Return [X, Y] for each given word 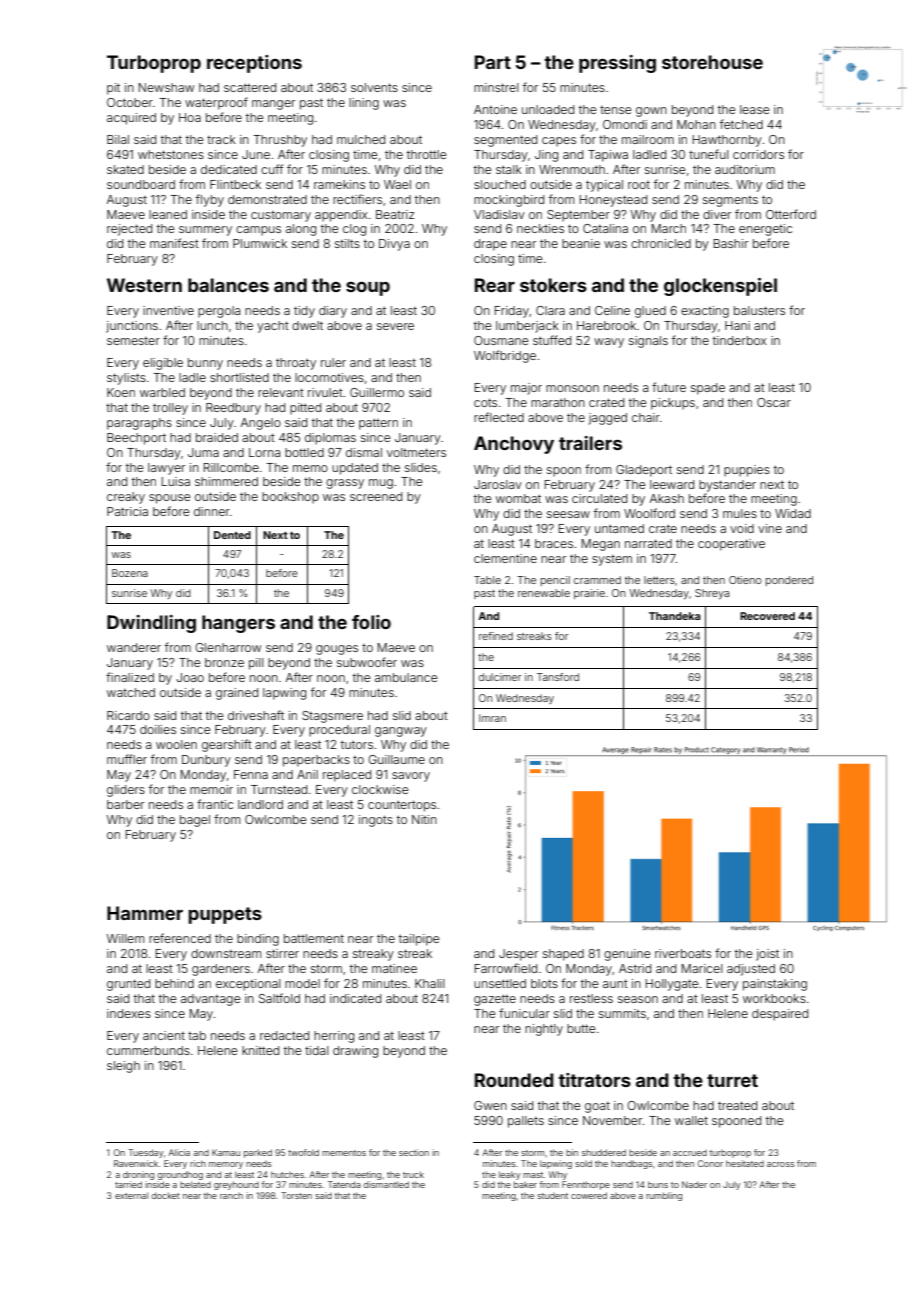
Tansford [558, 677]
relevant [281, 392]
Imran [492, 718]
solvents [374, 87]
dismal [364, 452]
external [131, 1195]
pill [256, 664]
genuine [627, 955]
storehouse [712, 62]
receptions [254, 64]
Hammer [145, 913]
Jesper [518, 955]
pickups [673, 404]
